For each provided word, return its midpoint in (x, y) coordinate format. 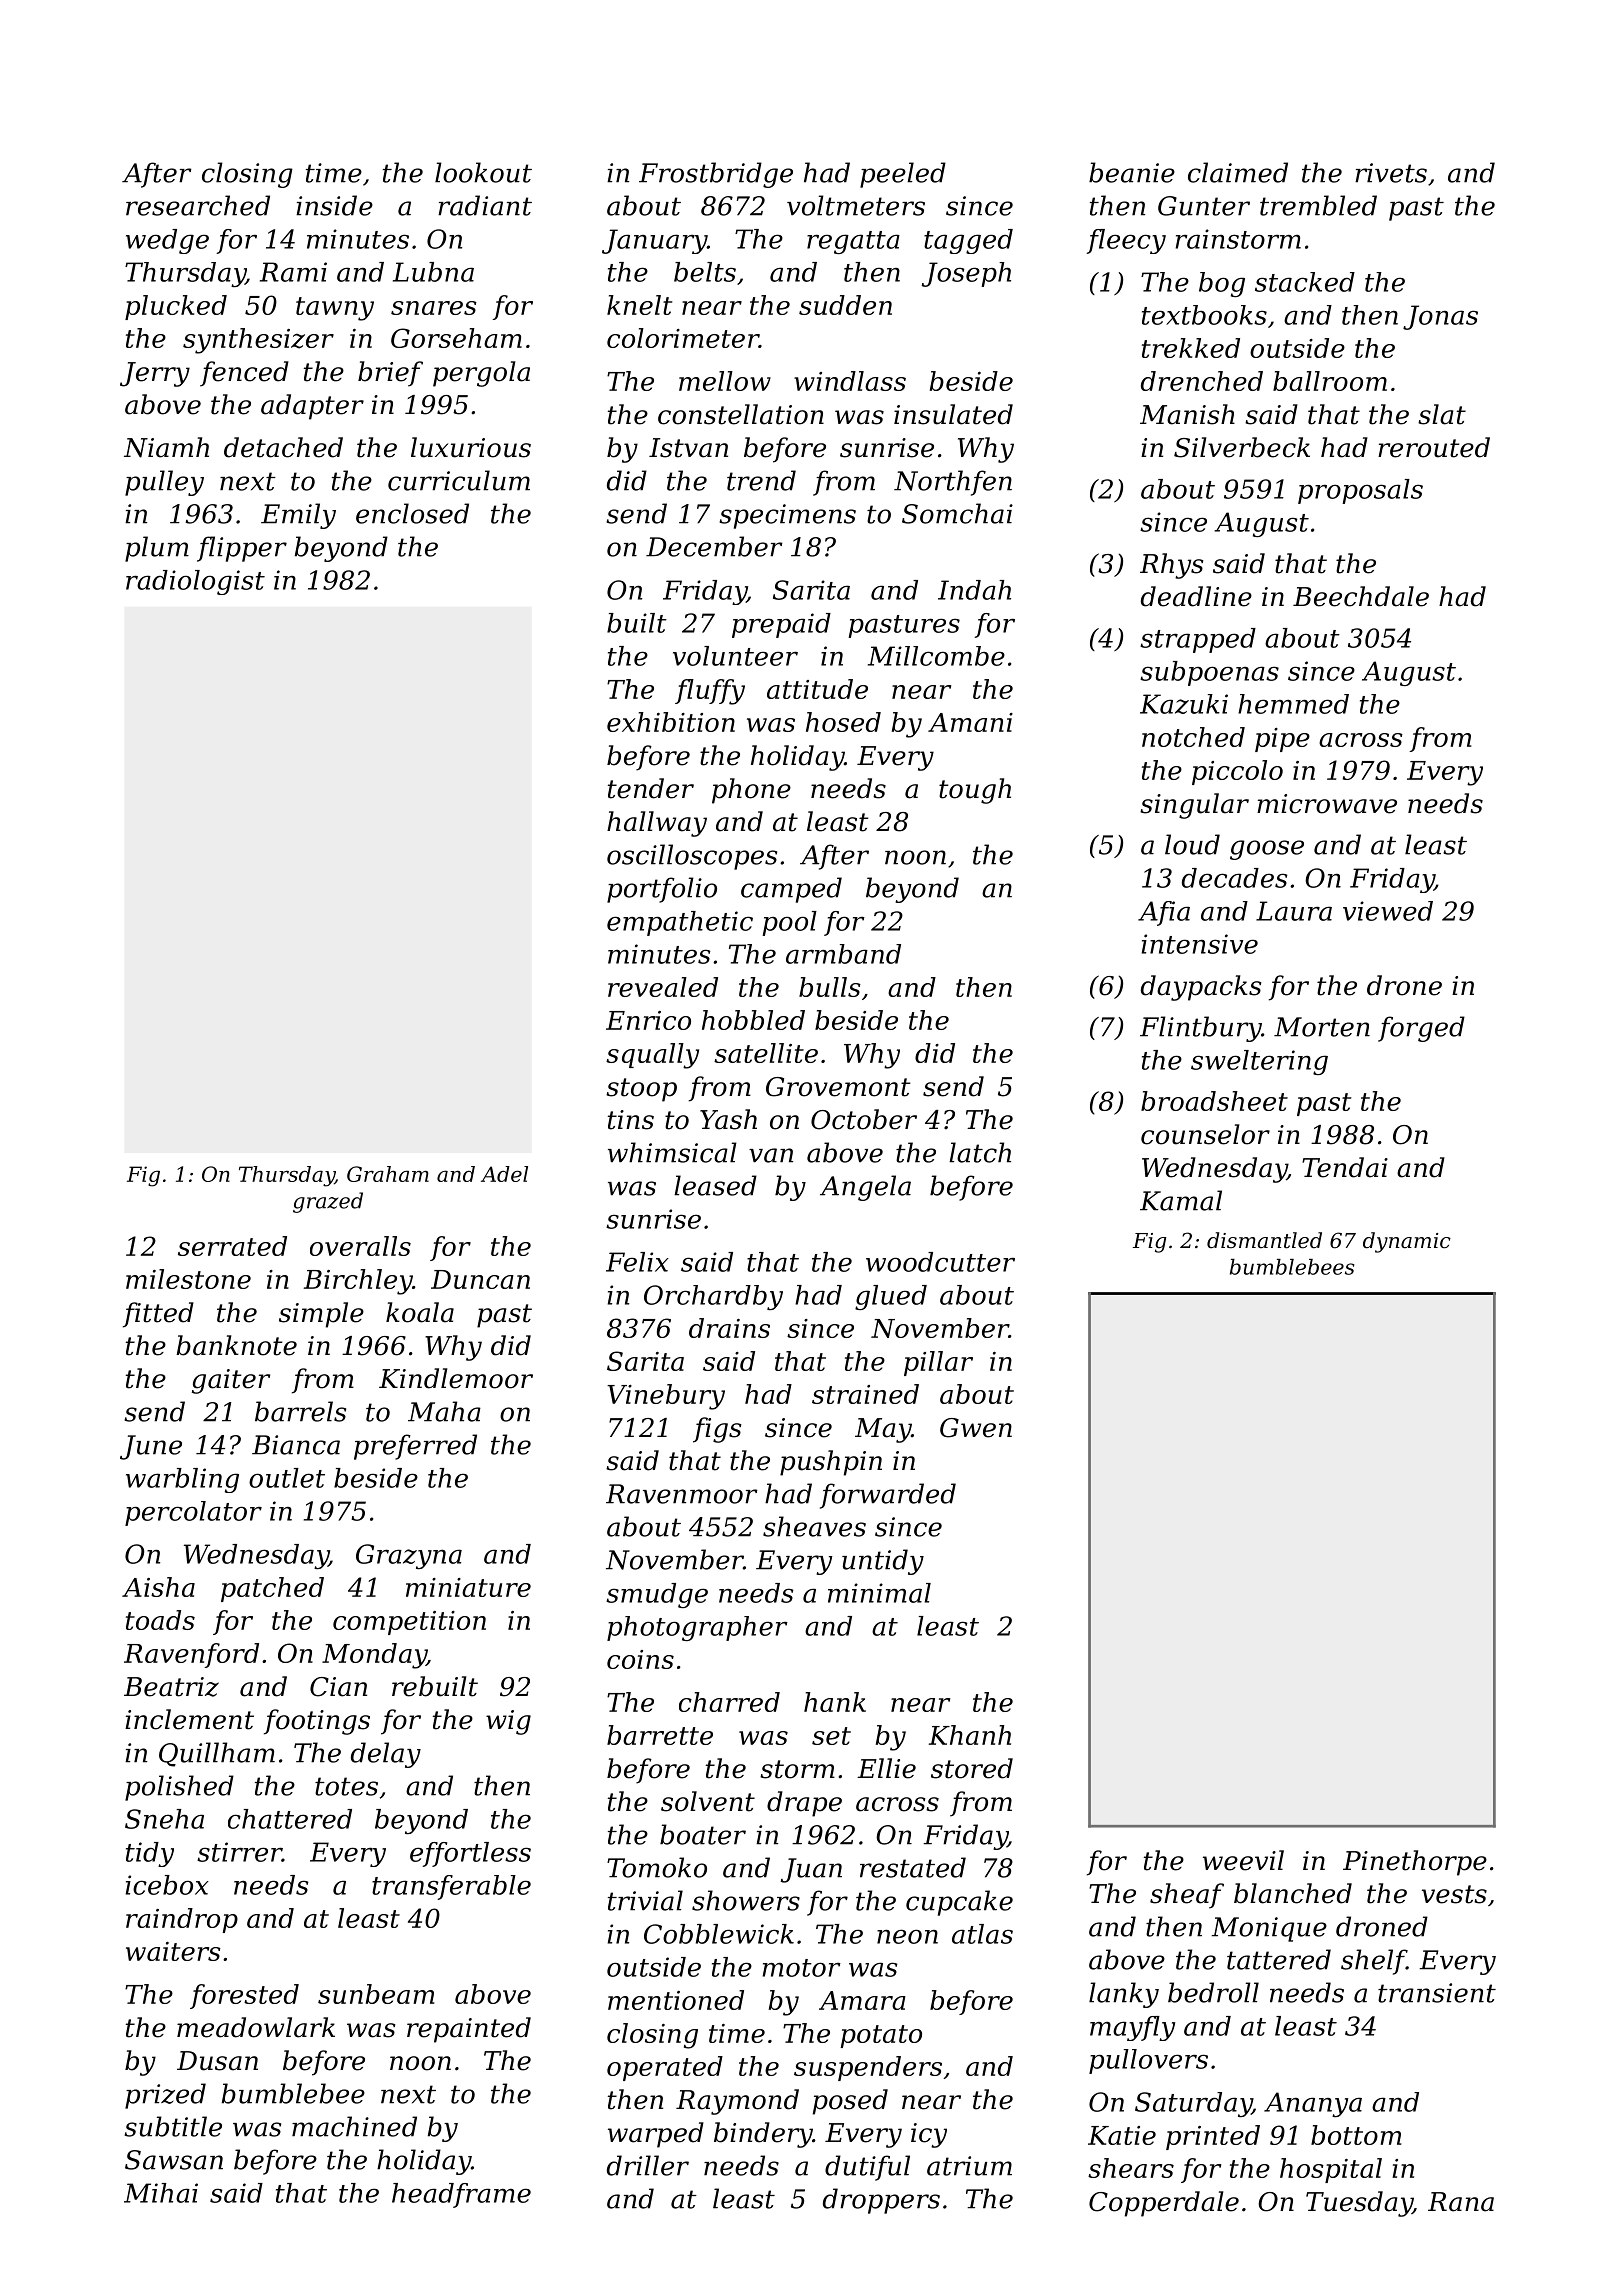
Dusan (217, 2061)
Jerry (155, 374)
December (714, 546)
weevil (1243, 1860)
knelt (639, 305)
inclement (189, 1719)
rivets (1391, 173)
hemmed (1293, 704)
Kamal (1181, 1200)
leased (715, 1185)
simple (321, 1315)
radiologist (195, 582)
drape (804, 1804)
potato (881, 2036)
